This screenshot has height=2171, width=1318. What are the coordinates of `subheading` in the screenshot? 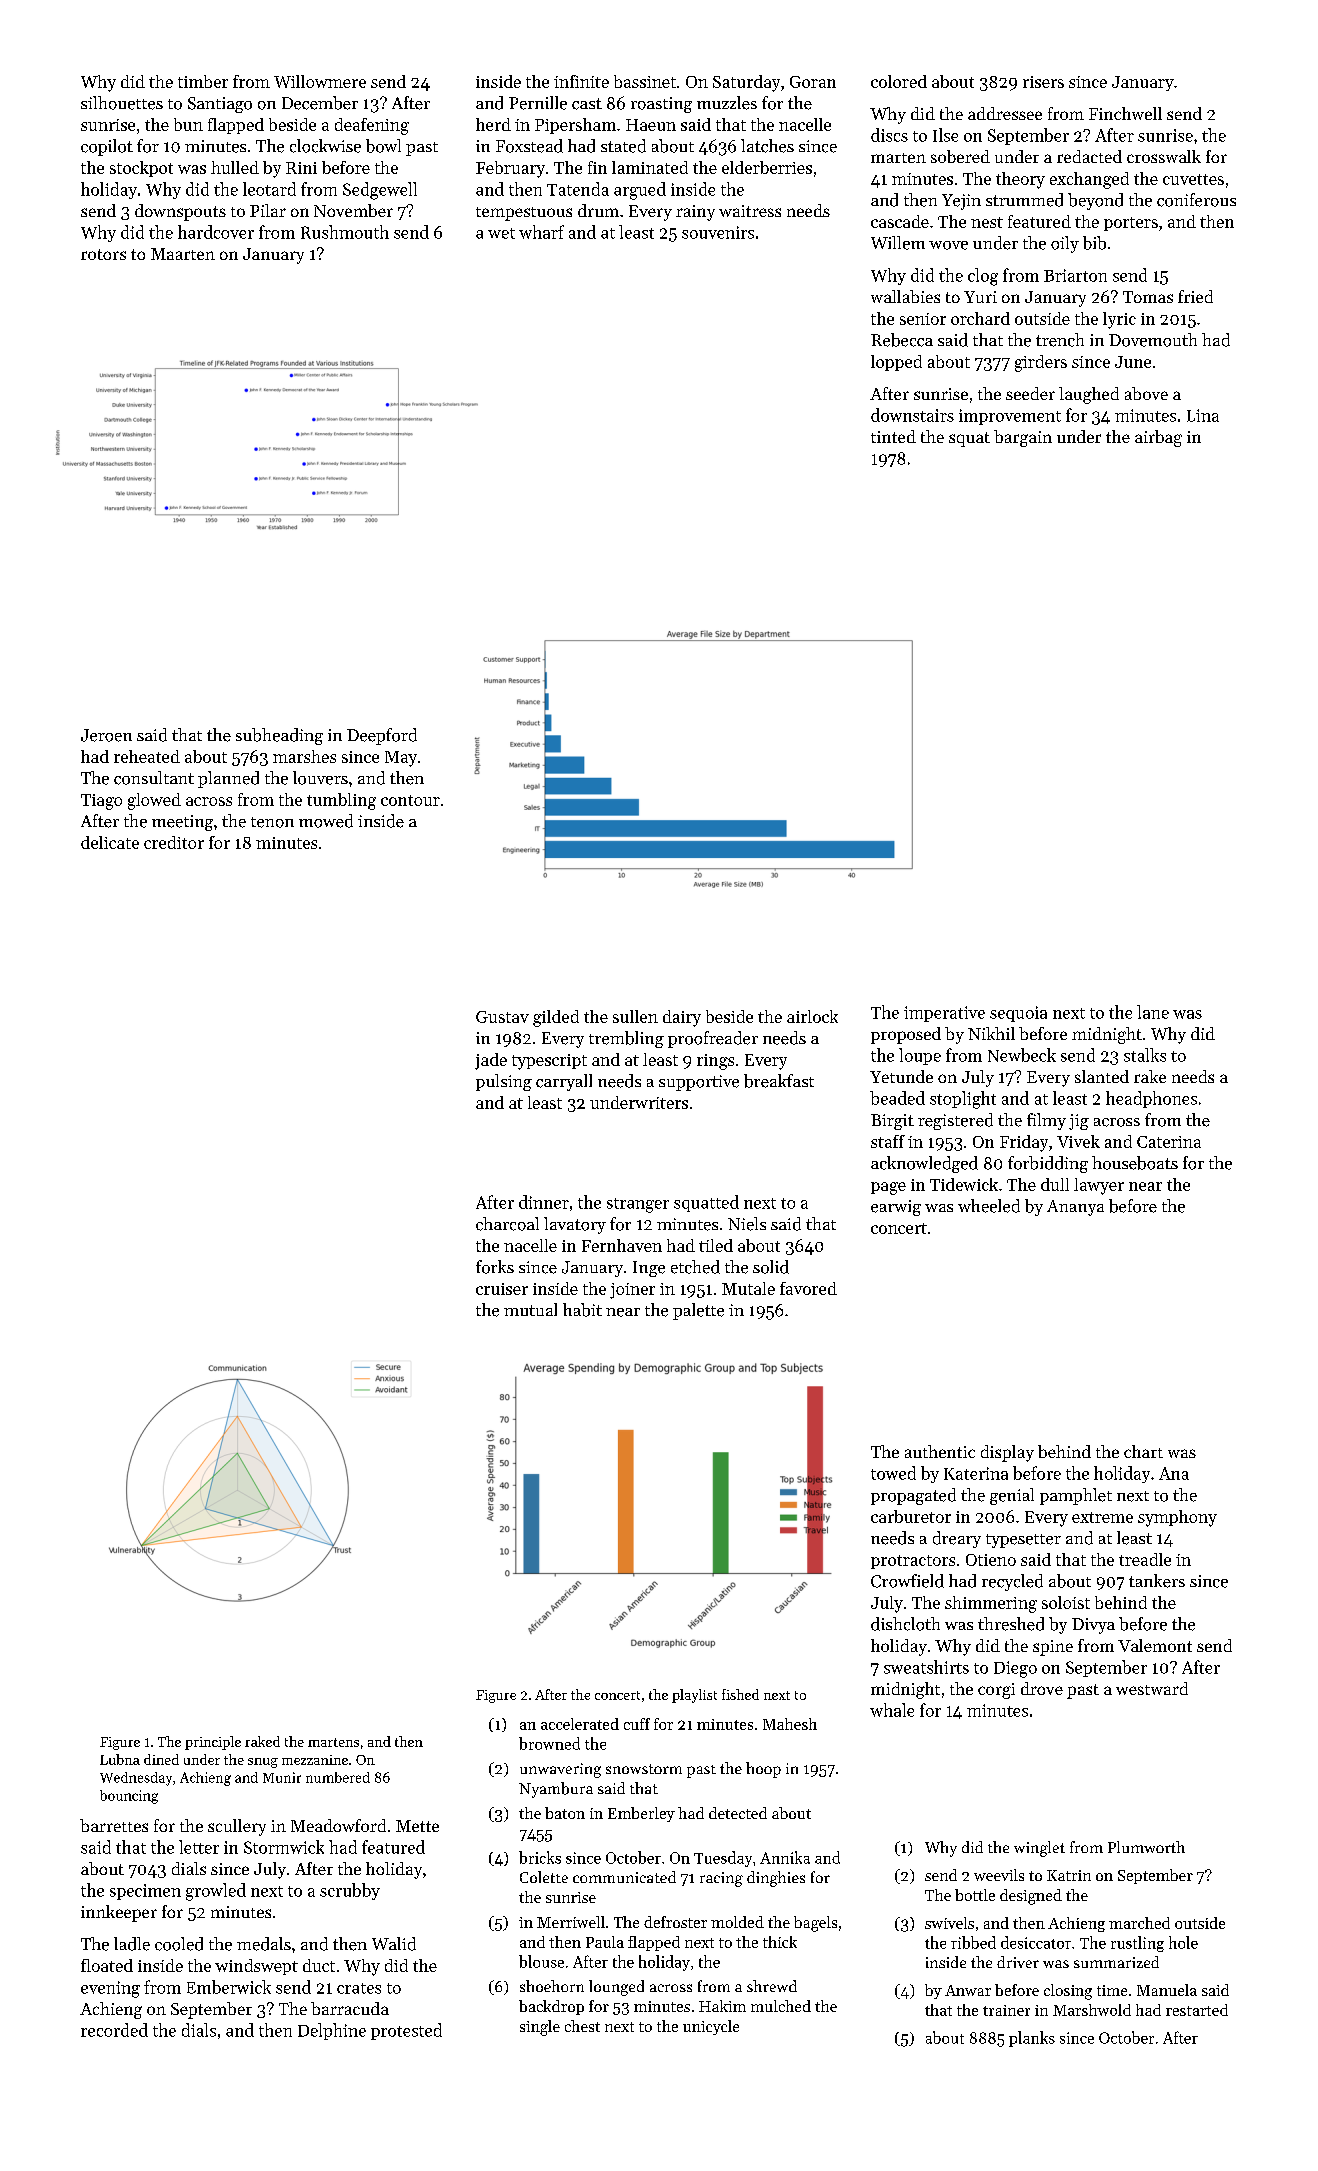 It's located at (279, 736).
